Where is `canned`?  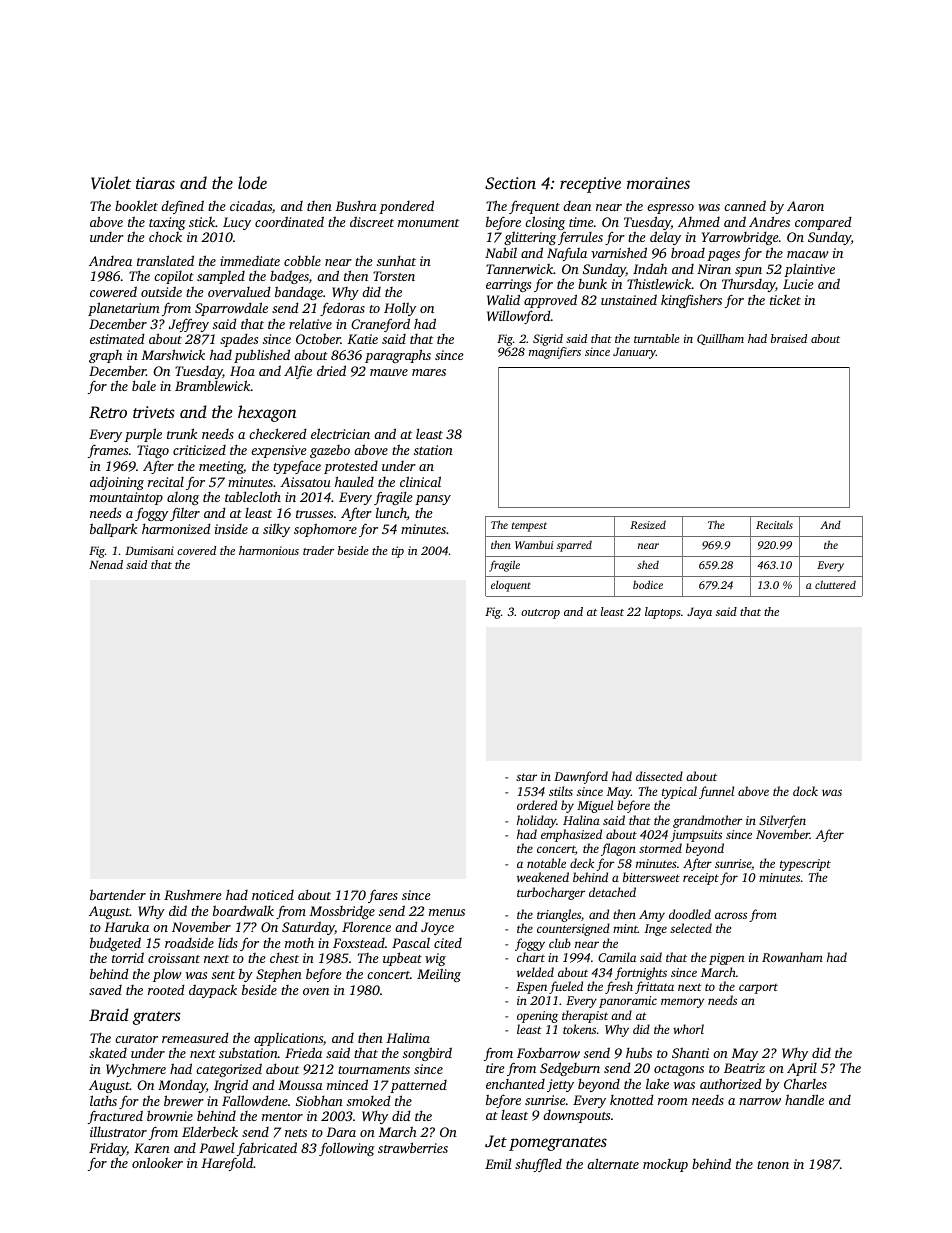
canned is located at coordinates (745, 205).
